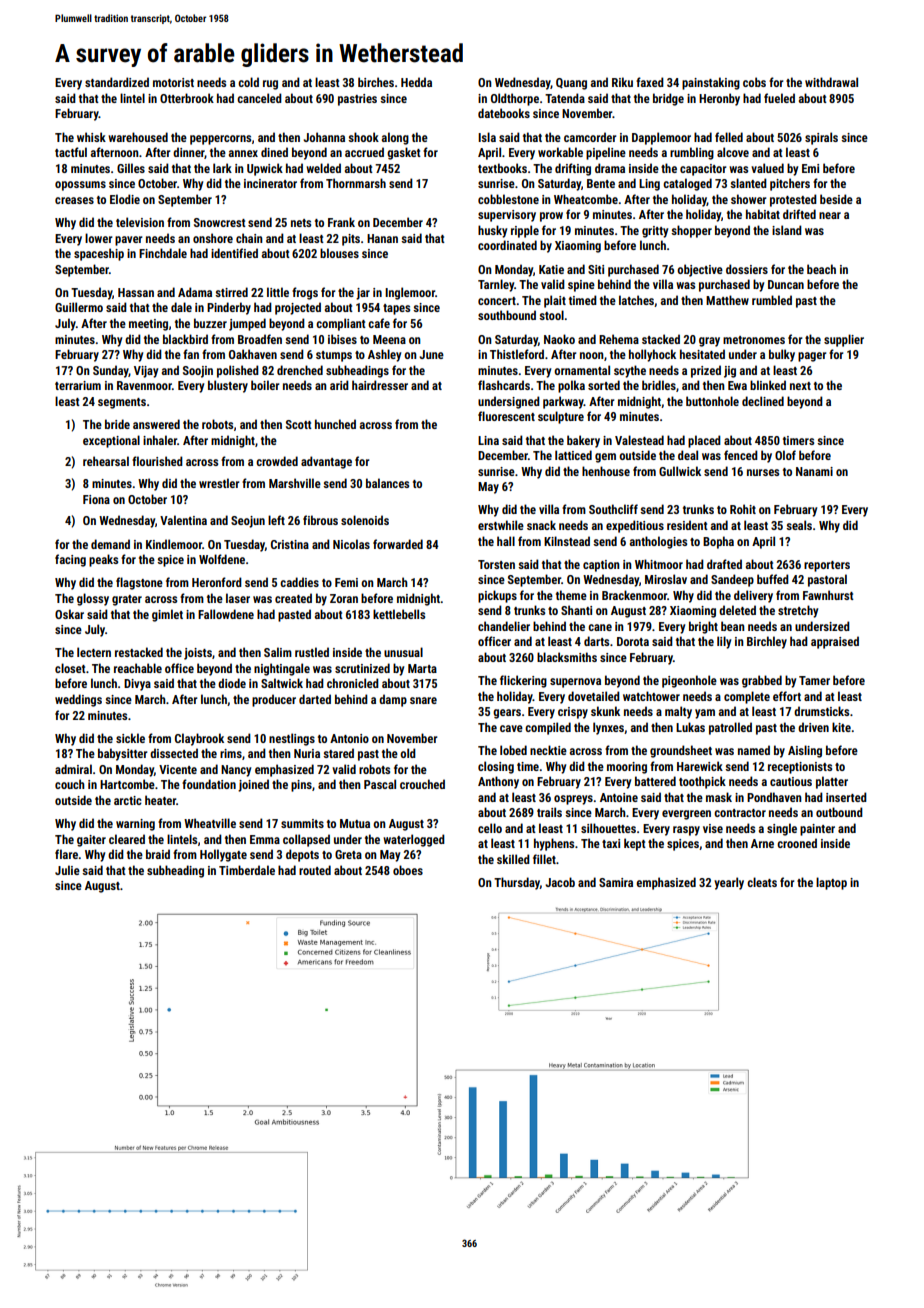  Describe the element at coordinates (563, 402) in the image. I see `parkway` at that location.
